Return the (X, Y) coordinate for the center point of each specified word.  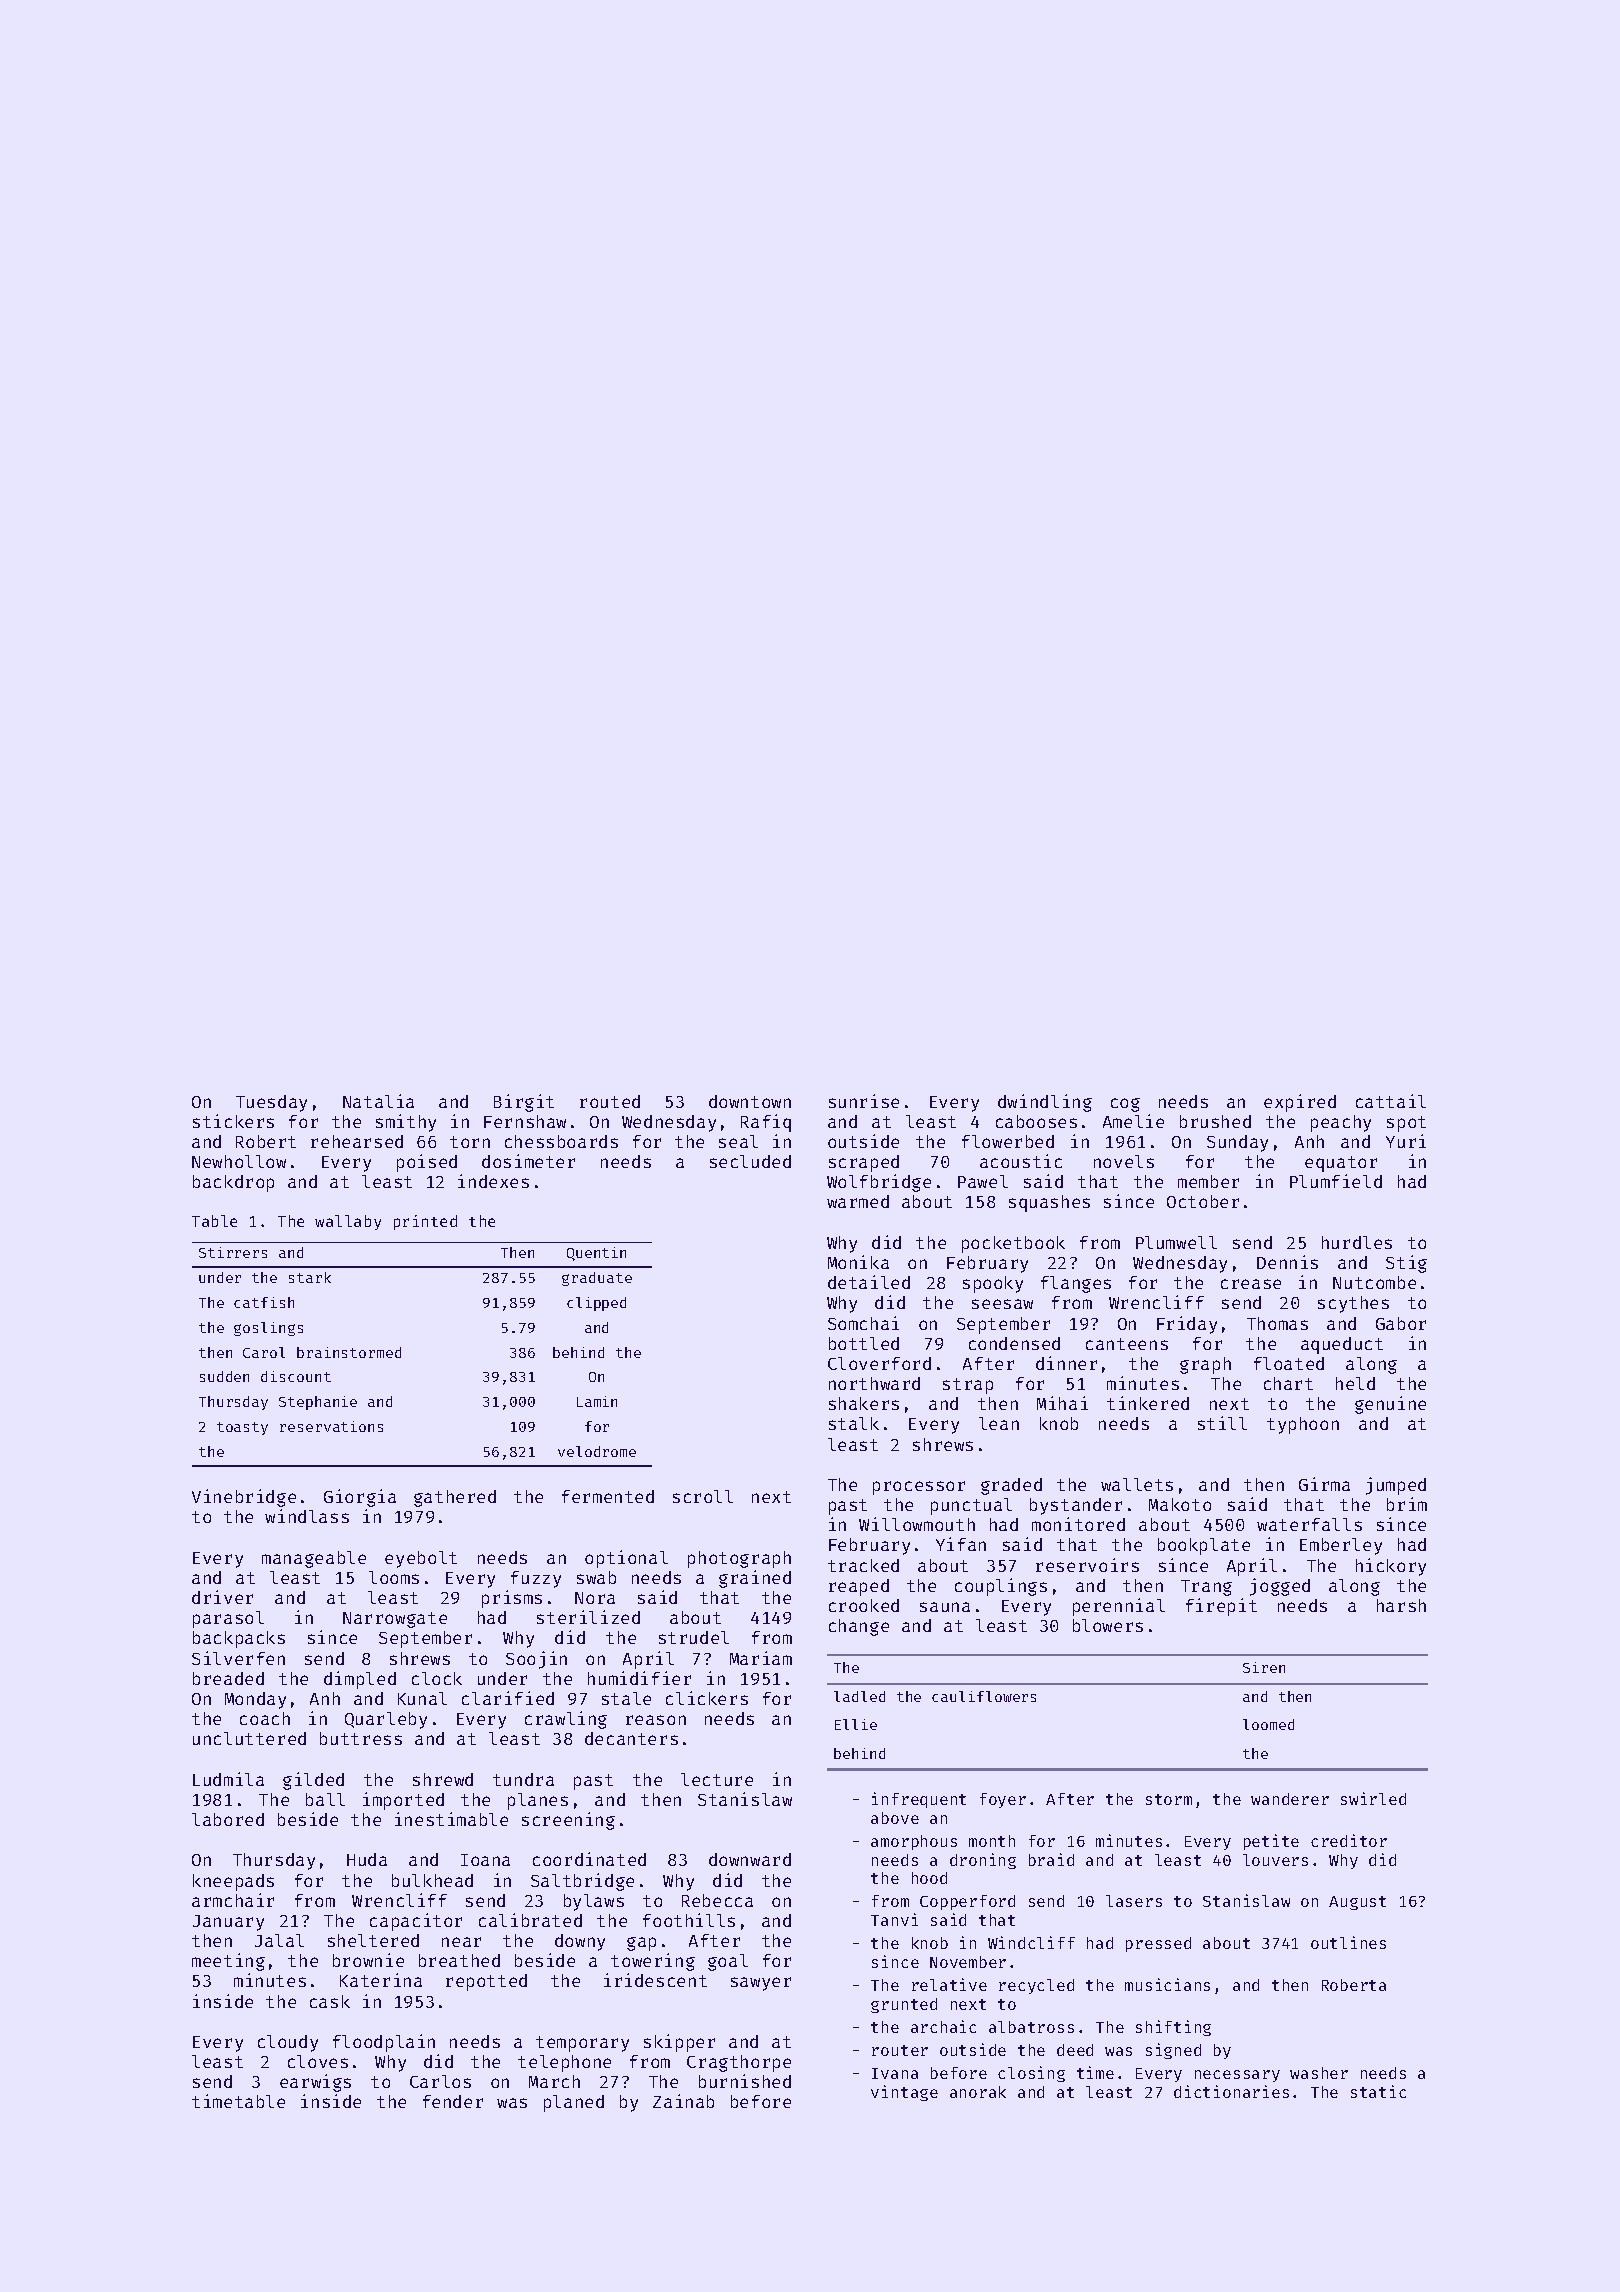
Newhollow (239, 1161)
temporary (582, 2044)
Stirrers (233, 1252)
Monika (858, 1262)
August (1357, 1903)
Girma (1324, 1484)
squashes (1049, 1203)
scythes (1353, 1304)
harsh (1401, 1605)
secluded (750, 1161)
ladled (859, 1696)
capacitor (416, 1922)
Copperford (967, 1902)
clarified (508, 1698)
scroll (703, 1496)
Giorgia (360, 1498)
